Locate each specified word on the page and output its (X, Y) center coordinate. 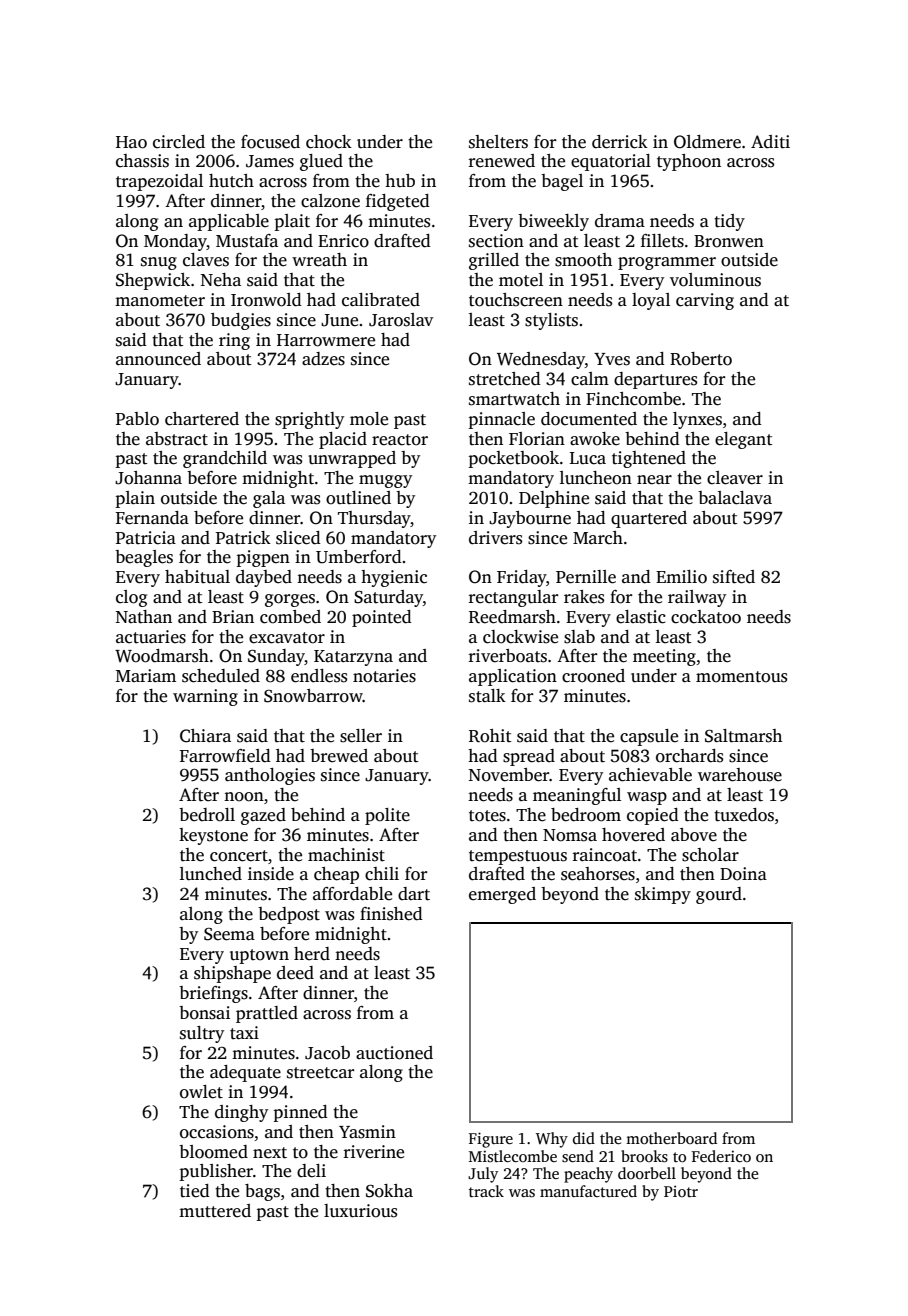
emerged (502, 895)
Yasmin (367, 1132)
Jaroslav (401, 320)
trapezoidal (159, 182)
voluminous (715, 280)
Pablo (137, 419)
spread (529, 757)
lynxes (697, 420)
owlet (201, 1092)
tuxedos (744, 815)
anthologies (270, 776)
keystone (213, 836)
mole (369, 419)
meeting (664, 657)
